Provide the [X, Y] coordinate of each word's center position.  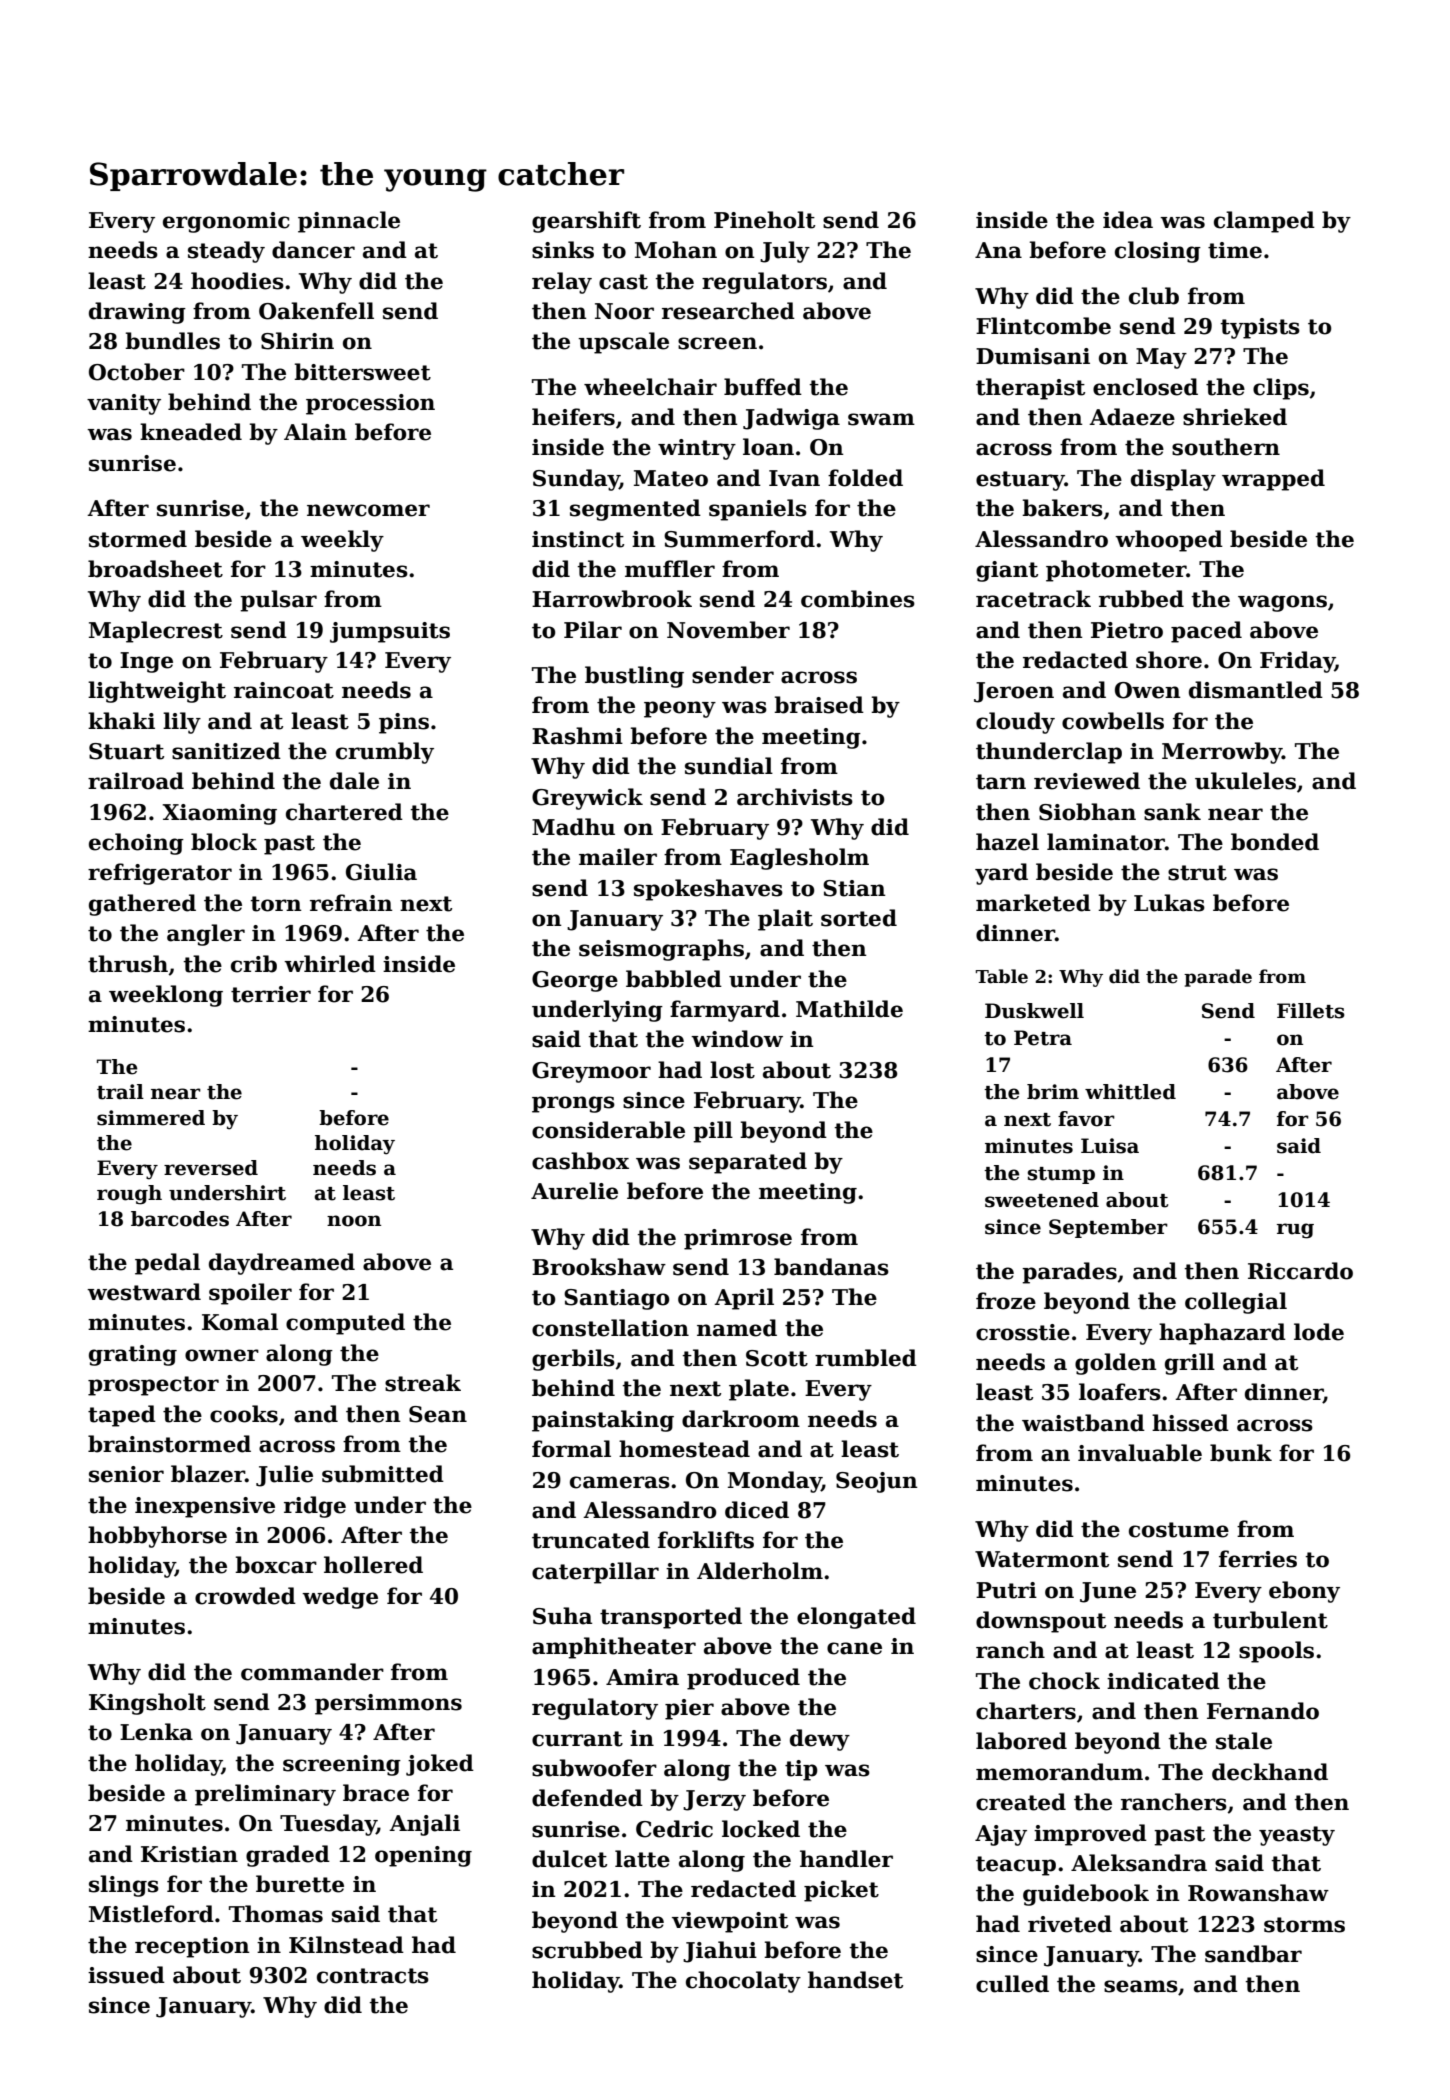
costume [1179, 1530]
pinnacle [349, 222]
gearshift [586, 222]
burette [300, 1884]
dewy [820, 1740]
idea [1128, 220]
